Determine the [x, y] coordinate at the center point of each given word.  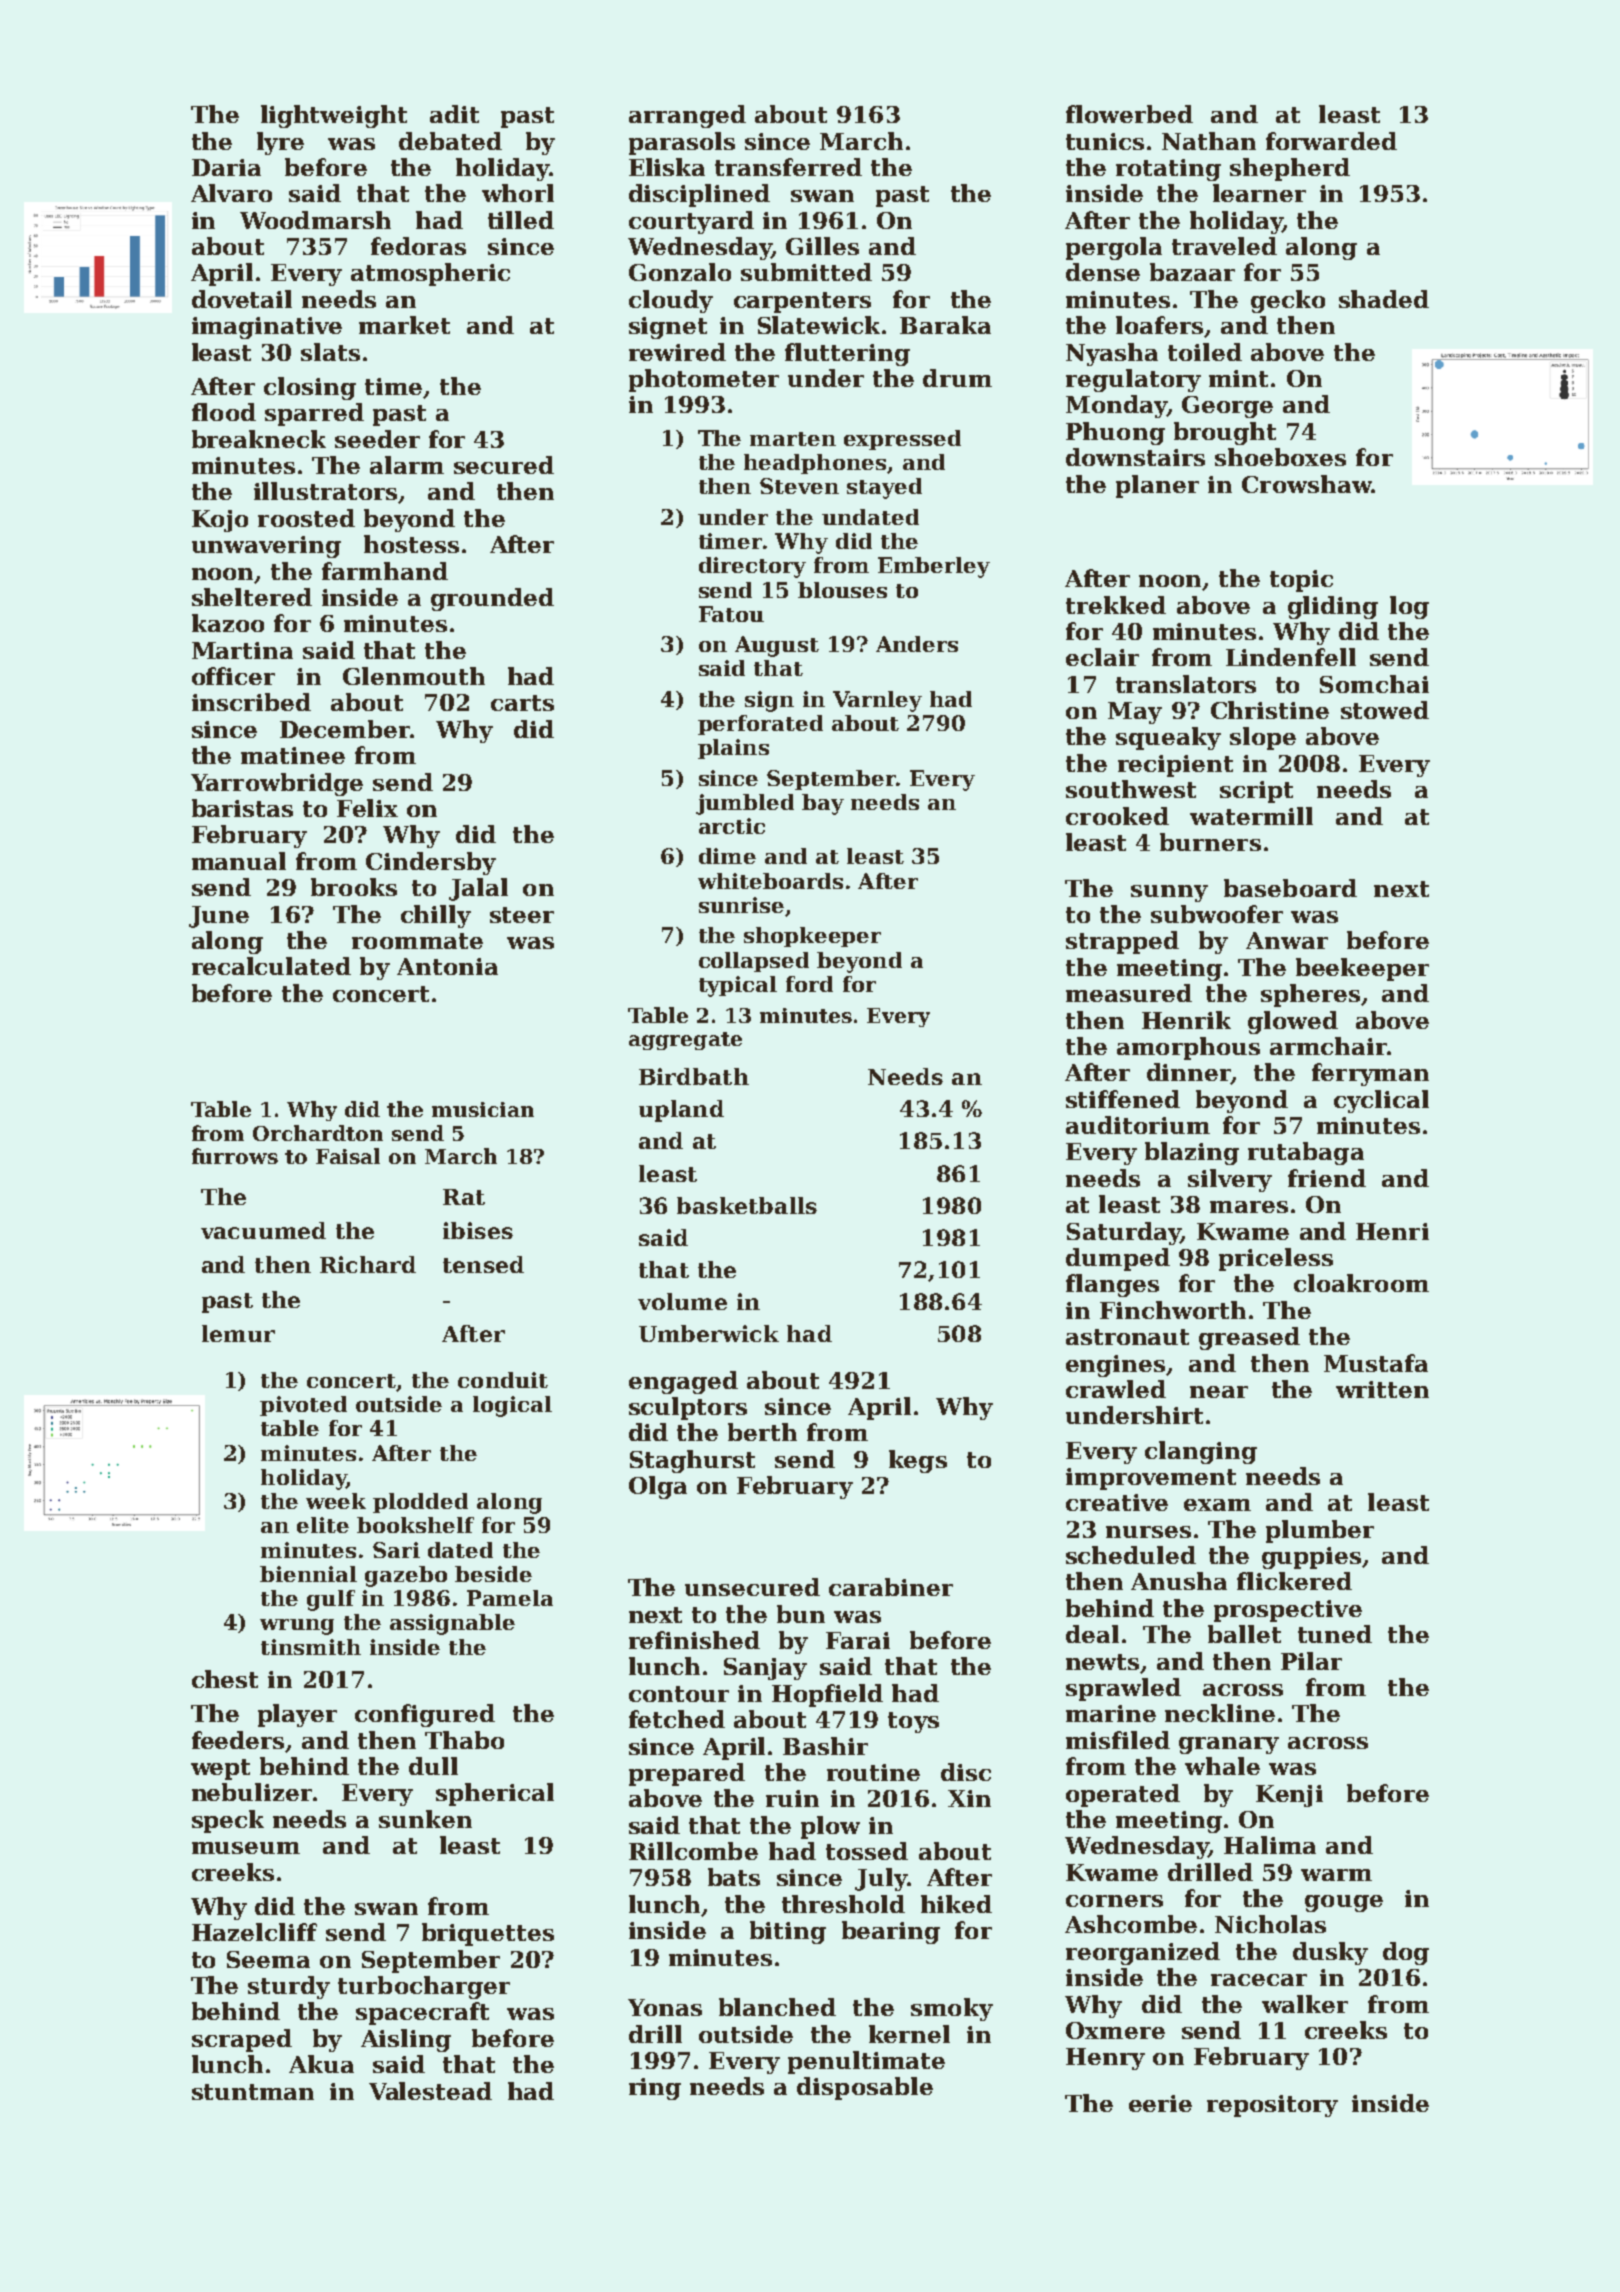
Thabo [464, 1740]
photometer [704, 380]
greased [1249, 1338]
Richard [368, 1264]
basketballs [747, 1205]
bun [801, 1614]
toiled [1205, 352]
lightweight [334, 116]
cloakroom [1361, 1283]
